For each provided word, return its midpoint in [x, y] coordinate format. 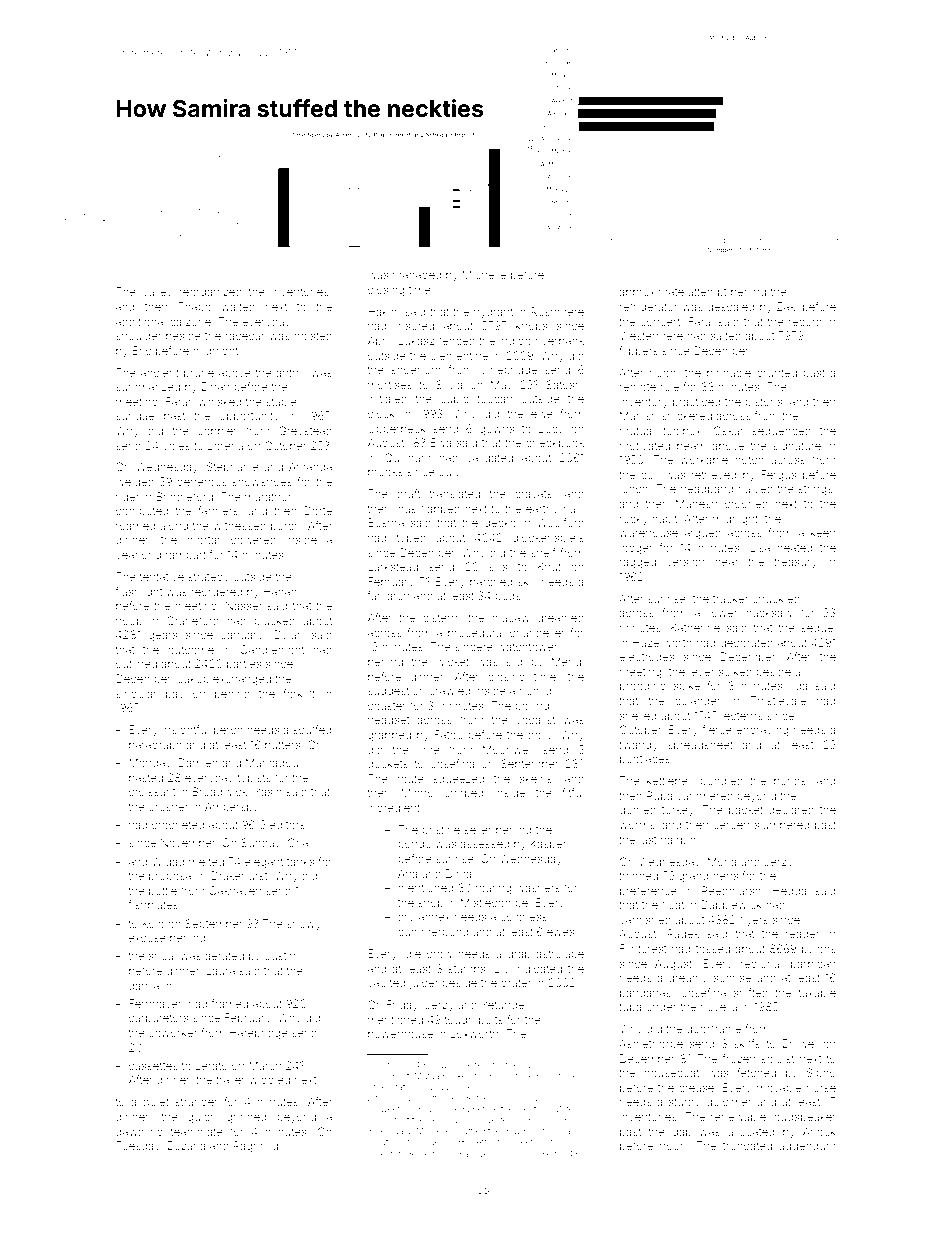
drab [519, 954]
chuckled [776, 599]
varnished [645, 920]
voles [176, 446]
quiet [156, 1103]
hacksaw [769, 613]
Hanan [280, 592]
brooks [385, 472]
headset [389, 720]
